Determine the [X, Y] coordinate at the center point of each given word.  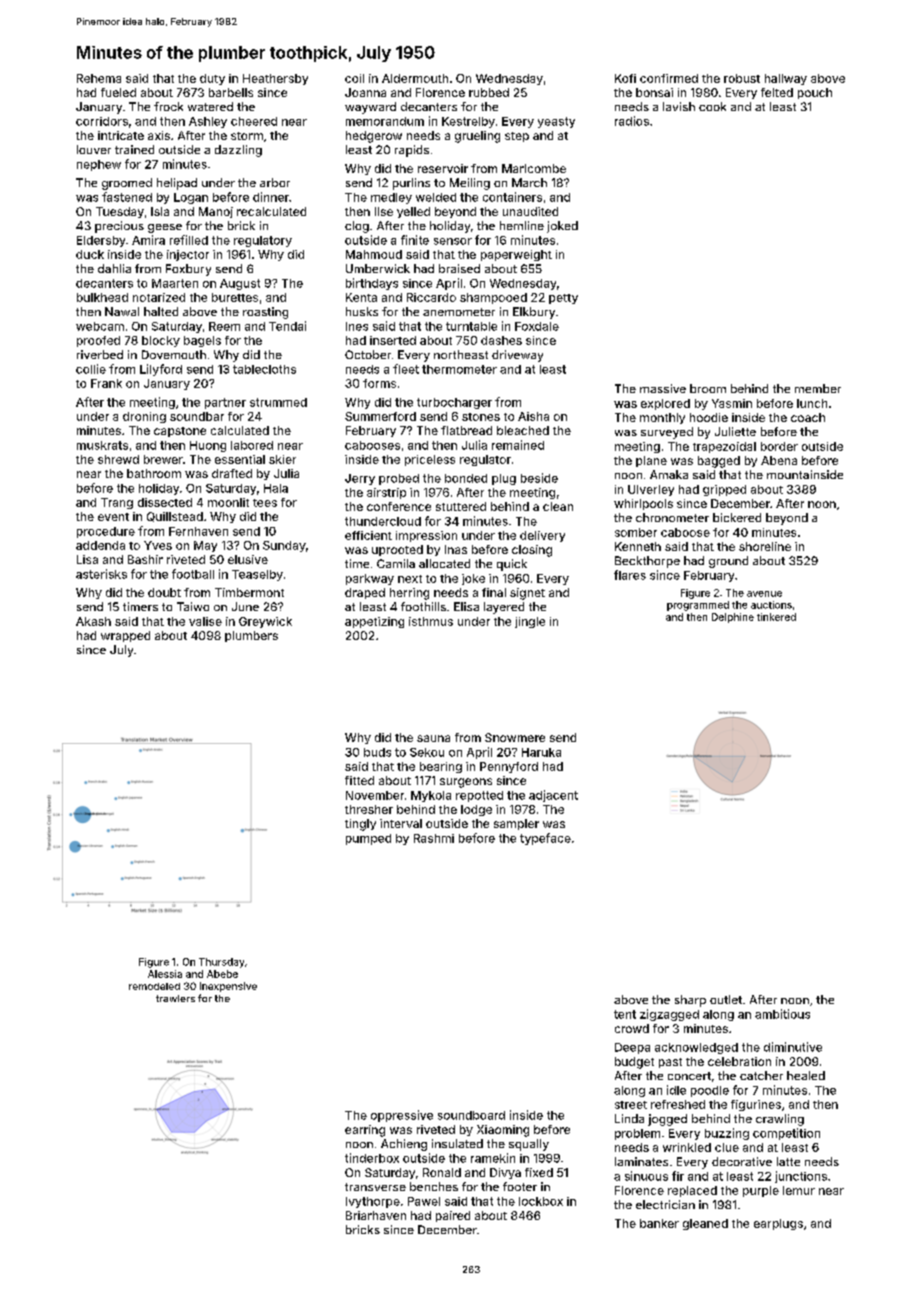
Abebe [222, 974]
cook [712, 106]
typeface [545, 839]
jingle [530, 622]
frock [168, 106]
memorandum [385, 121]
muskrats [102, 445]
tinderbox [372, 1158]
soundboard [471, 1115]
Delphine [733, 618]
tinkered [776, 617]
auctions [771, 605]
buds [377, 752]
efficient [368, 535]
